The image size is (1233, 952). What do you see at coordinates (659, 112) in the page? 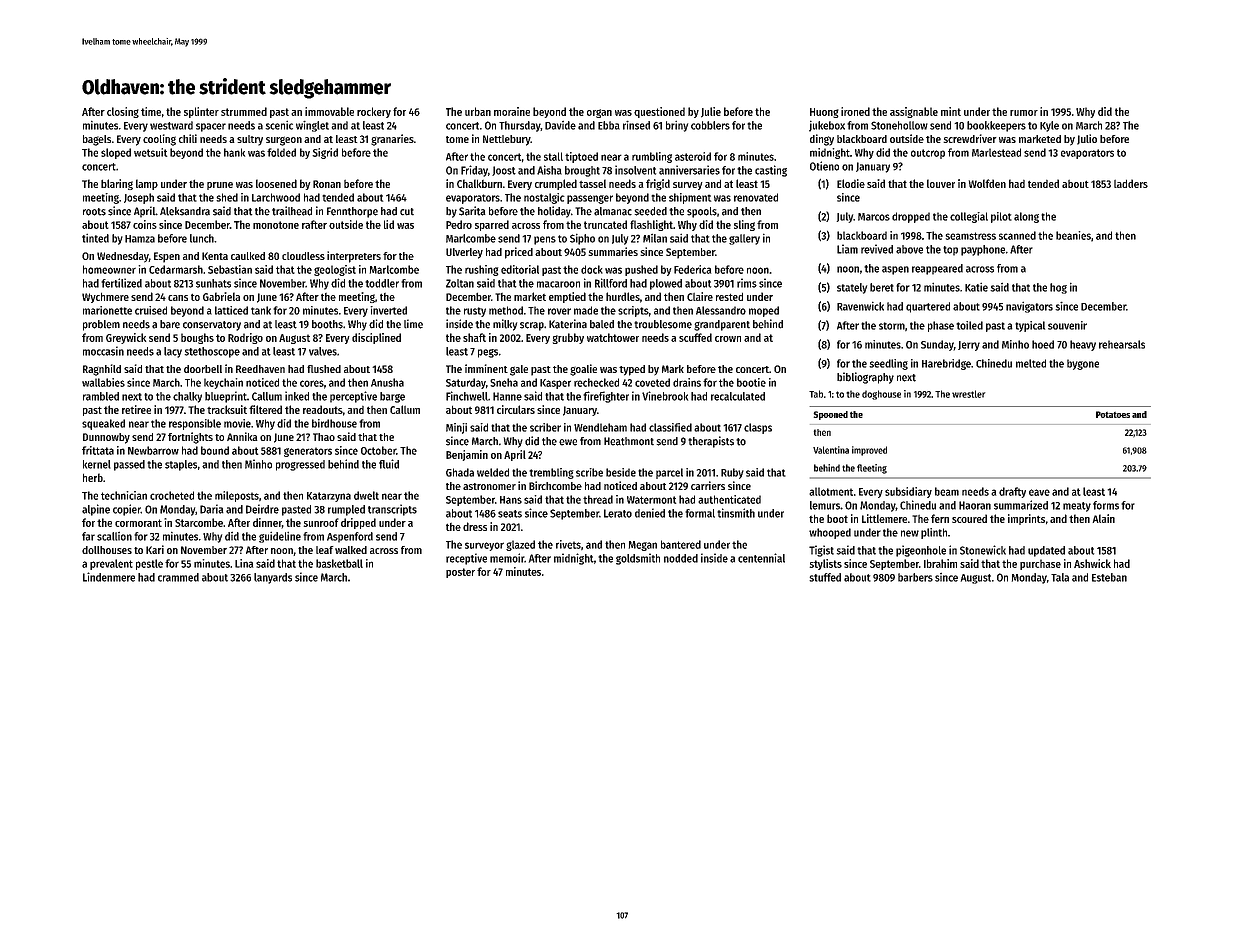
I see `questioned` at bounding box center [659, 112].
